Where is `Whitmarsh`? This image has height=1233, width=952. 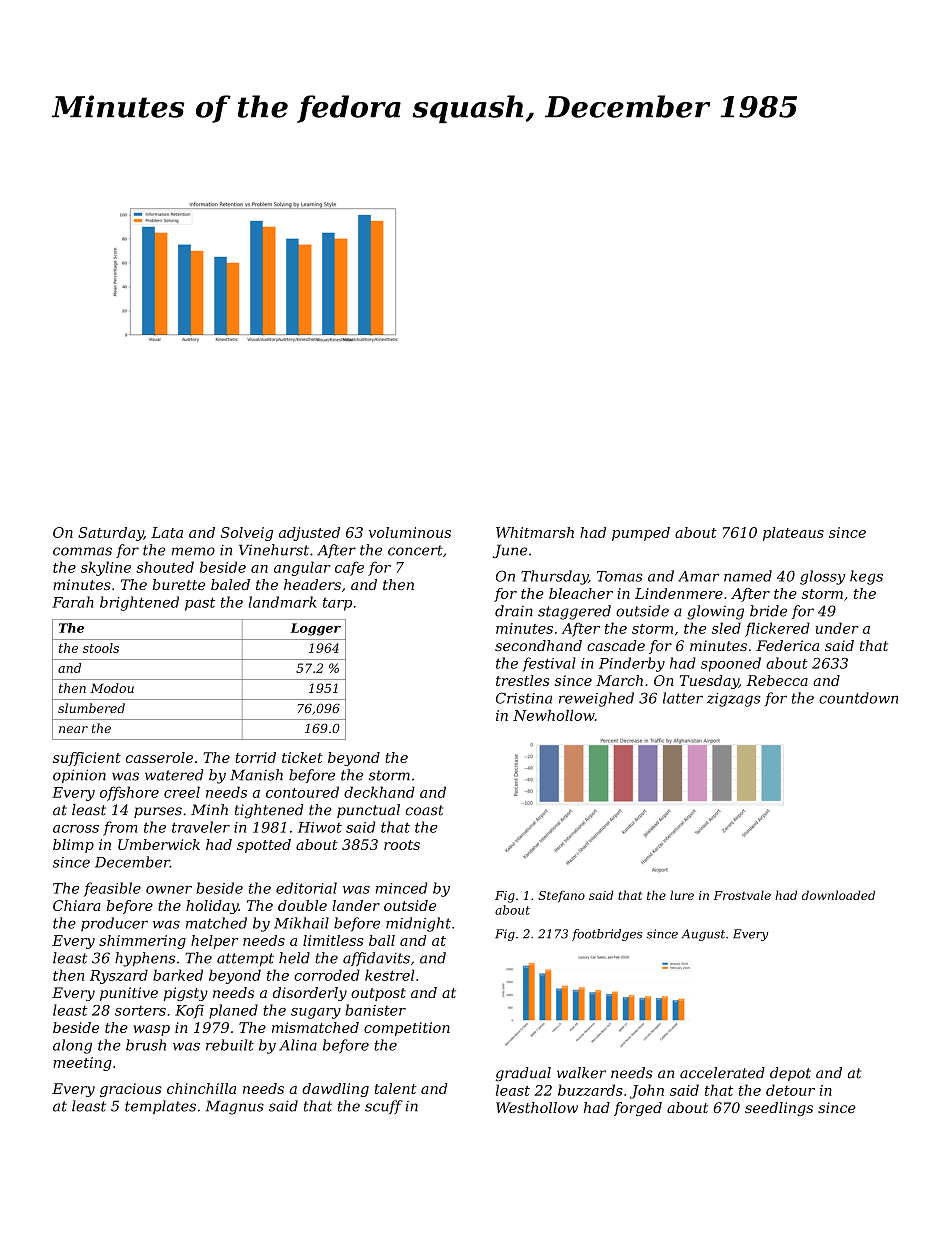 Whitmarsh is located at coordinates (535, 532).
